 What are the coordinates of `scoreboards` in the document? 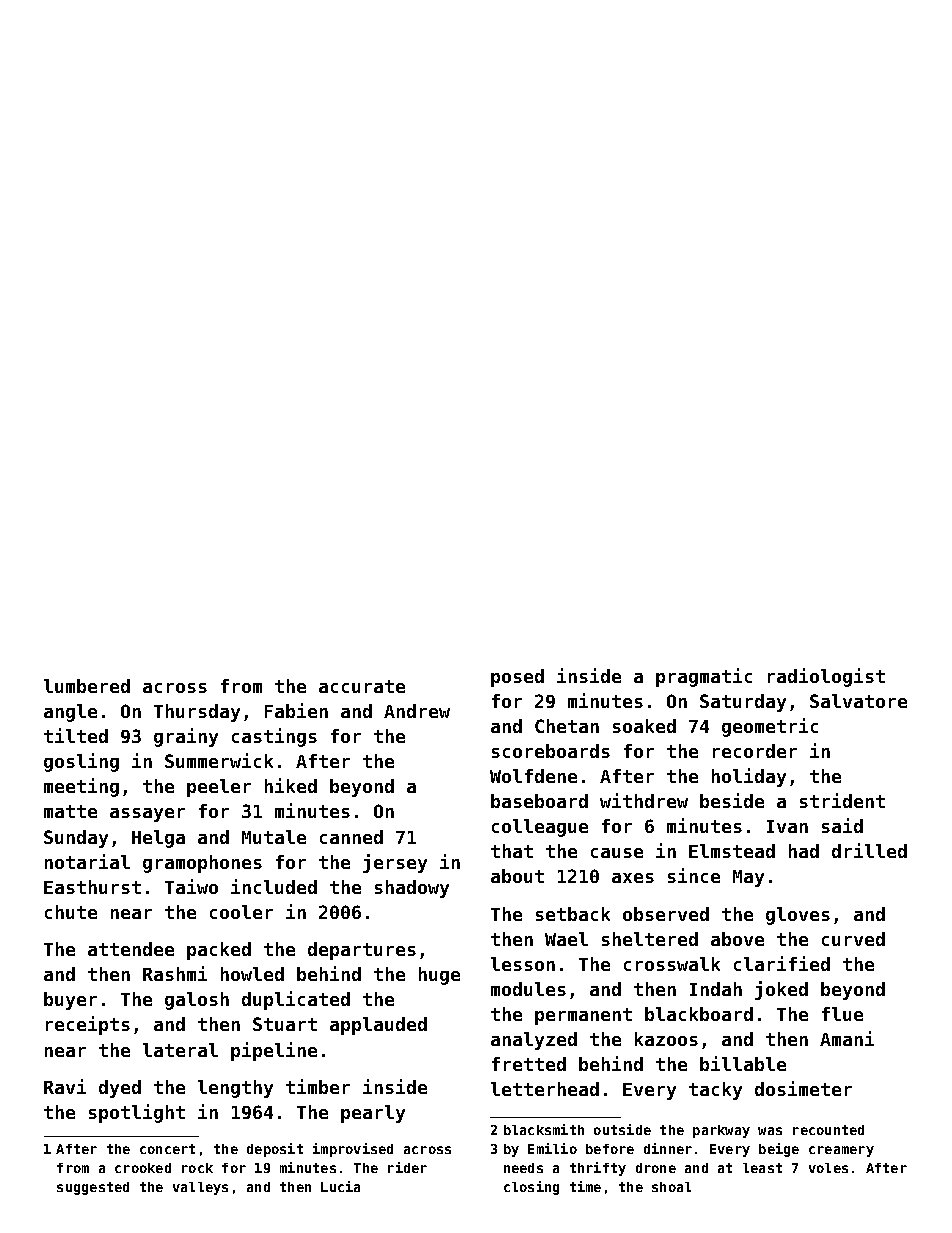 It's located at (551, 751).
